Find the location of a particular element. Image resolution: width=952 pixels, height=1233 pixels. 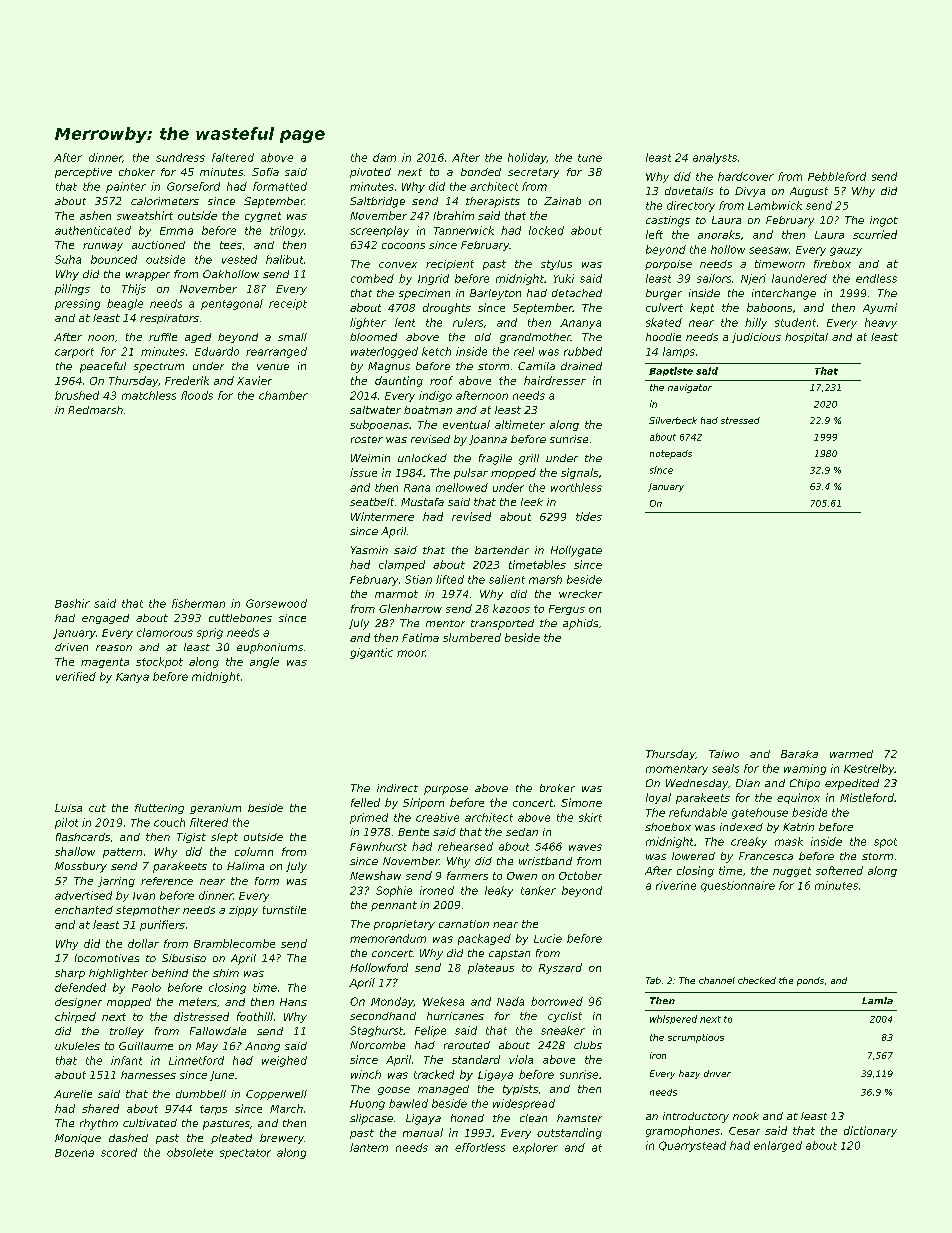

harnesses is located at coordinates (148, 1075).
